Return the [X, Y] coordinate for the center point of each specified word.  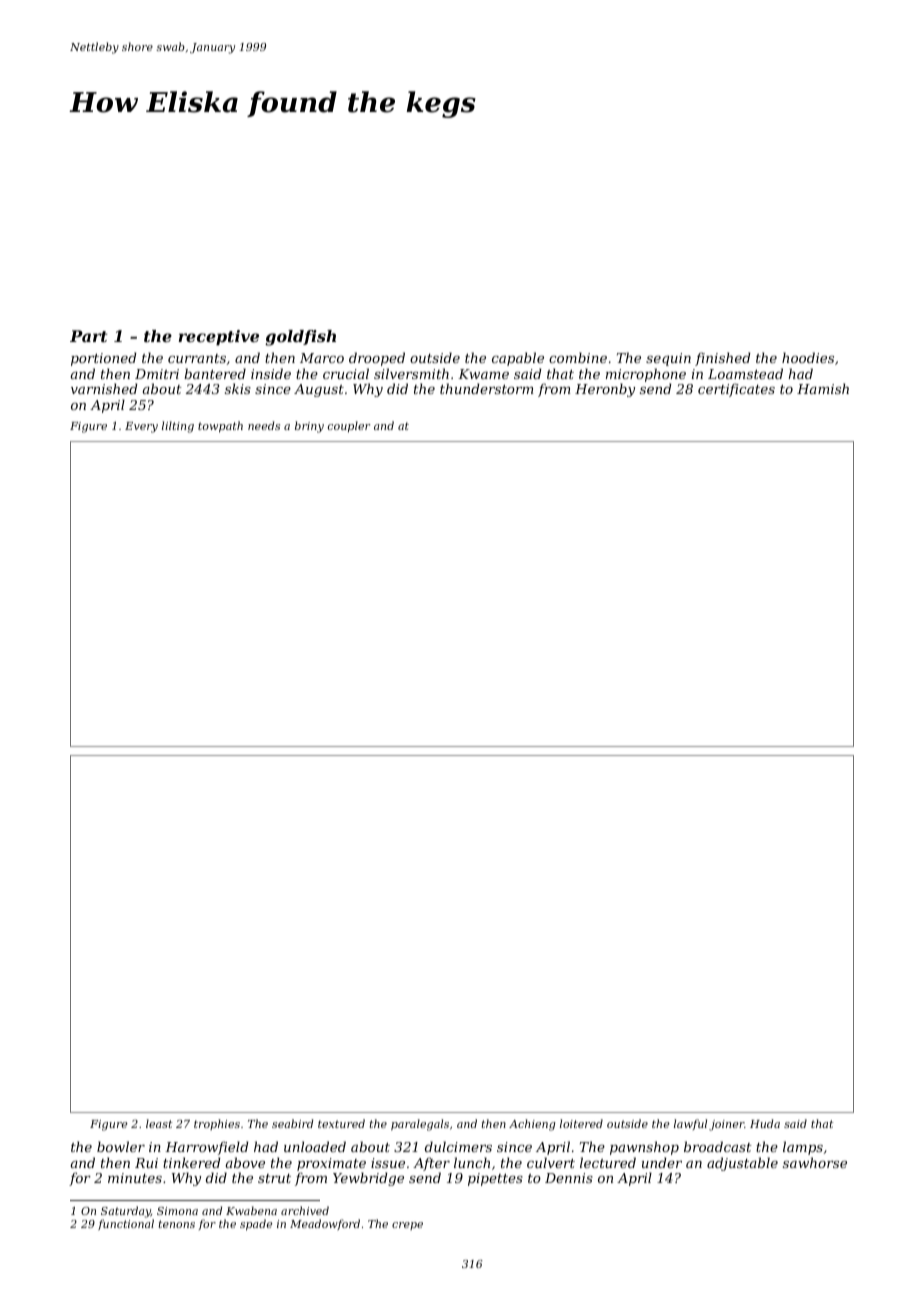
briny [309, 427]
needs [264, 425]
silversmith [411, 373]
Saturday [126, 1212]
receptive [219, 338]
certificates [736, 390]
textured [341, 1123]
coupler [349, 426]
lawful [690, 1124]
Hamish [823, 388]
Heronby [605, 390]
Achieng [532, 1125]
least [159, 1123]
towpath [220, 427]
